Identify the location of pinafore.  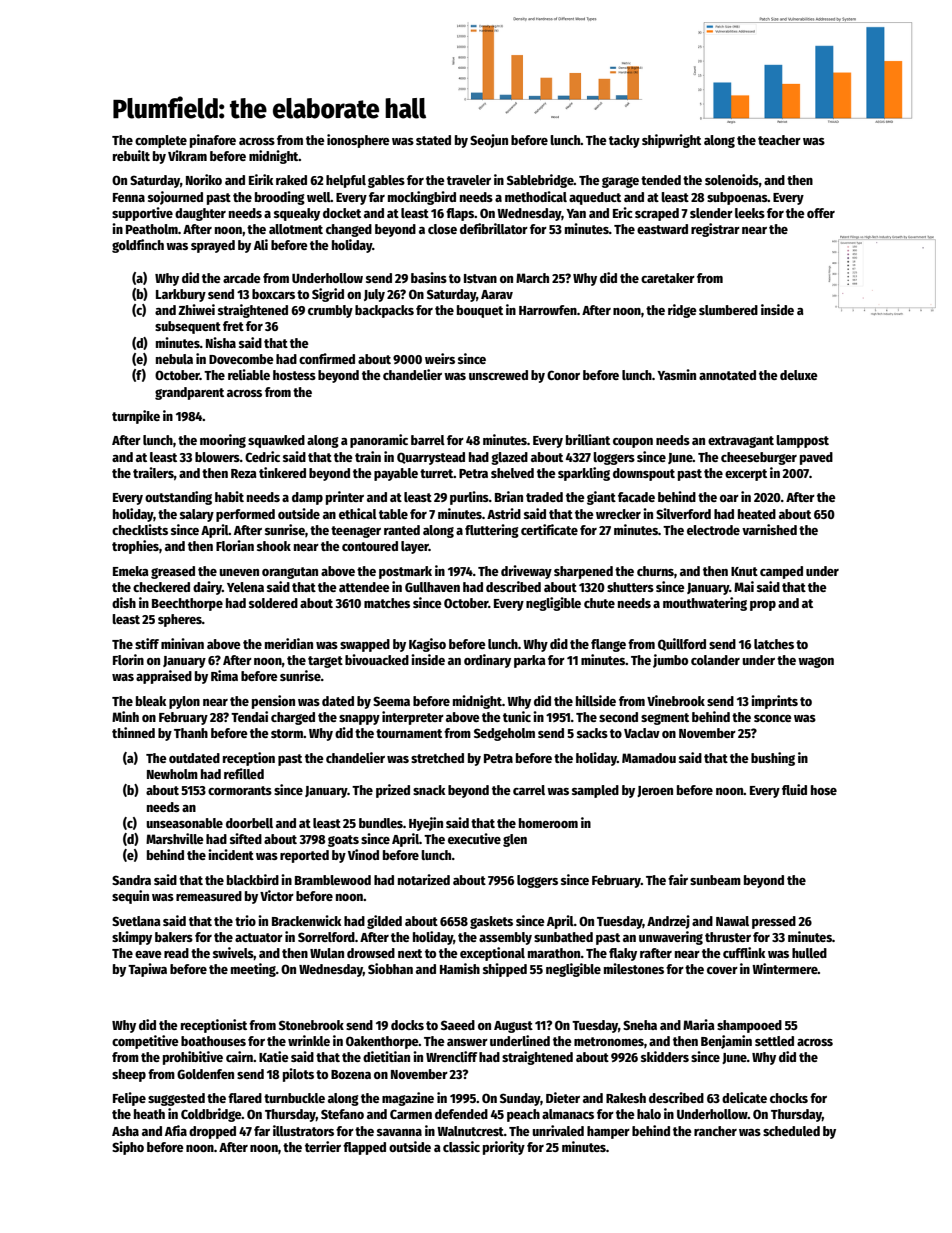
(213, 141).
